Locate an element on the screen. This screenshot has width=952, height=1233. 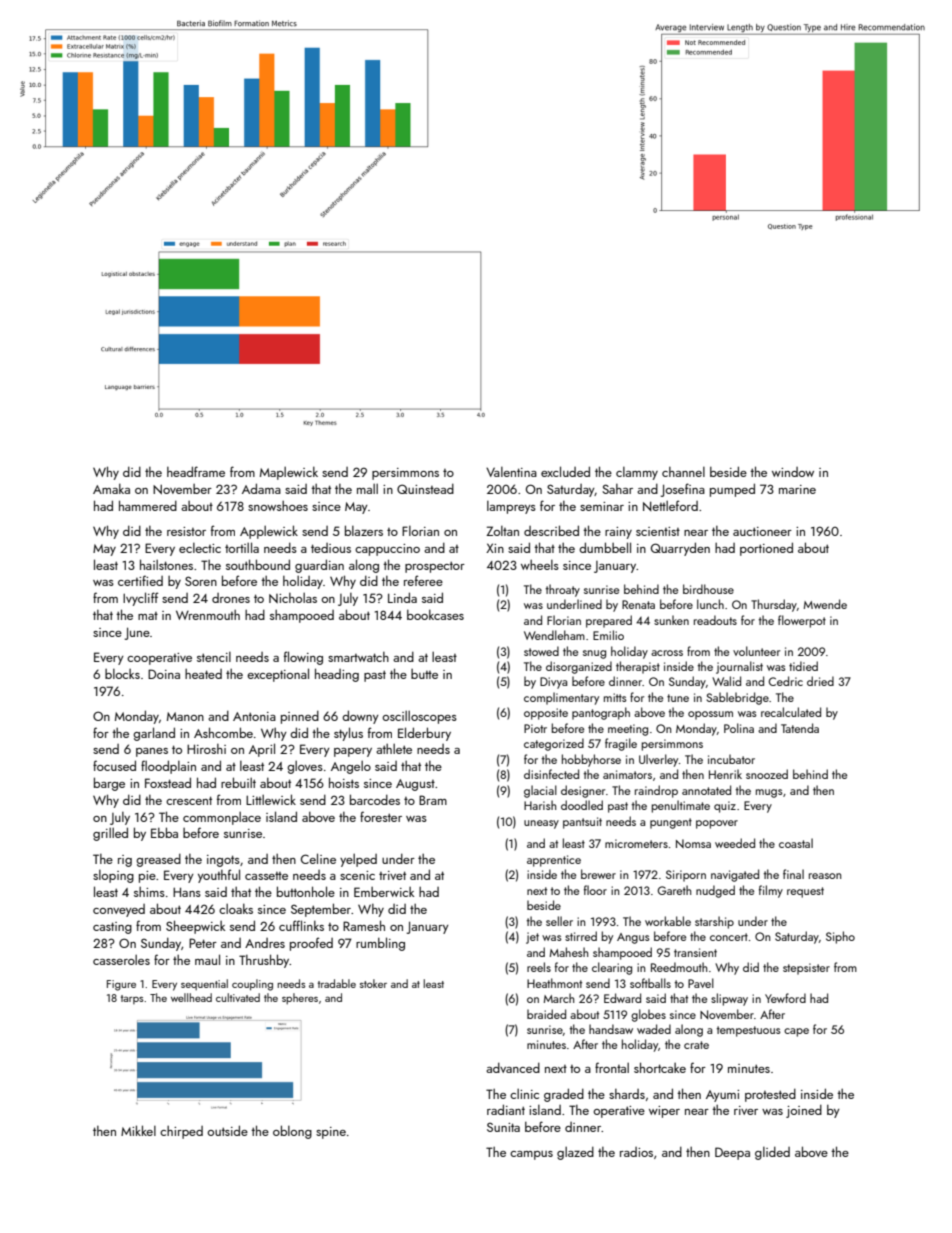
graded is located at coordinates (564, 1095).
